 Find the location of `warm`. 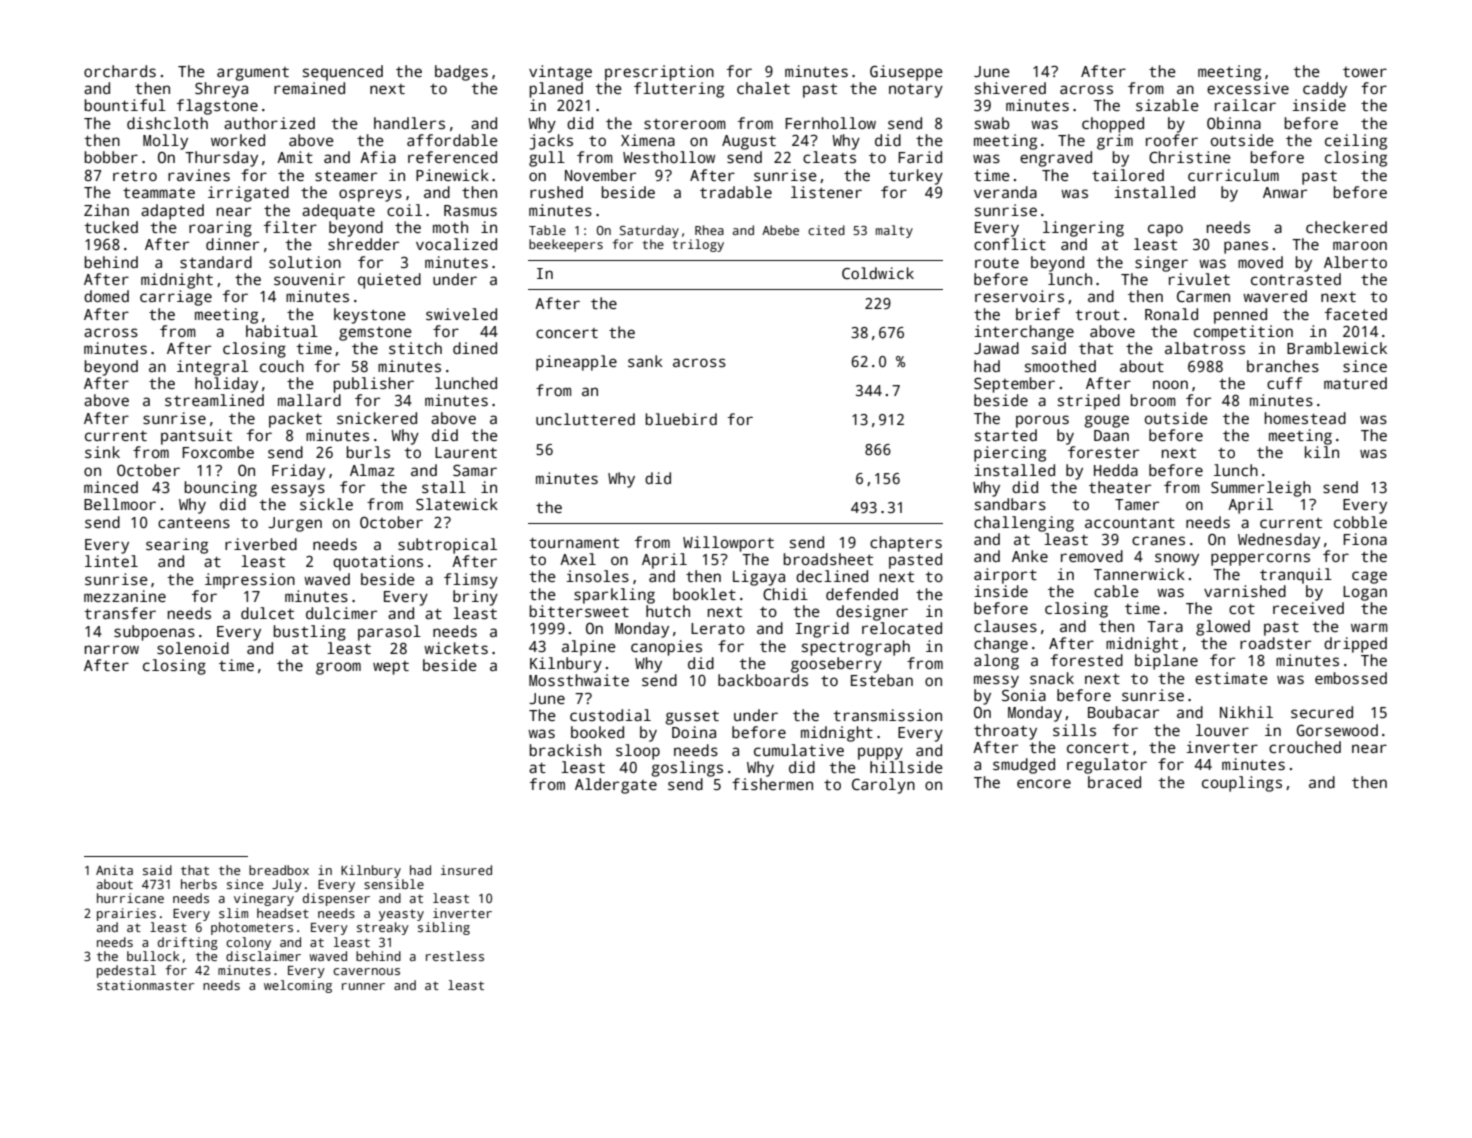

warm is located at coordinates (1369, 627).
